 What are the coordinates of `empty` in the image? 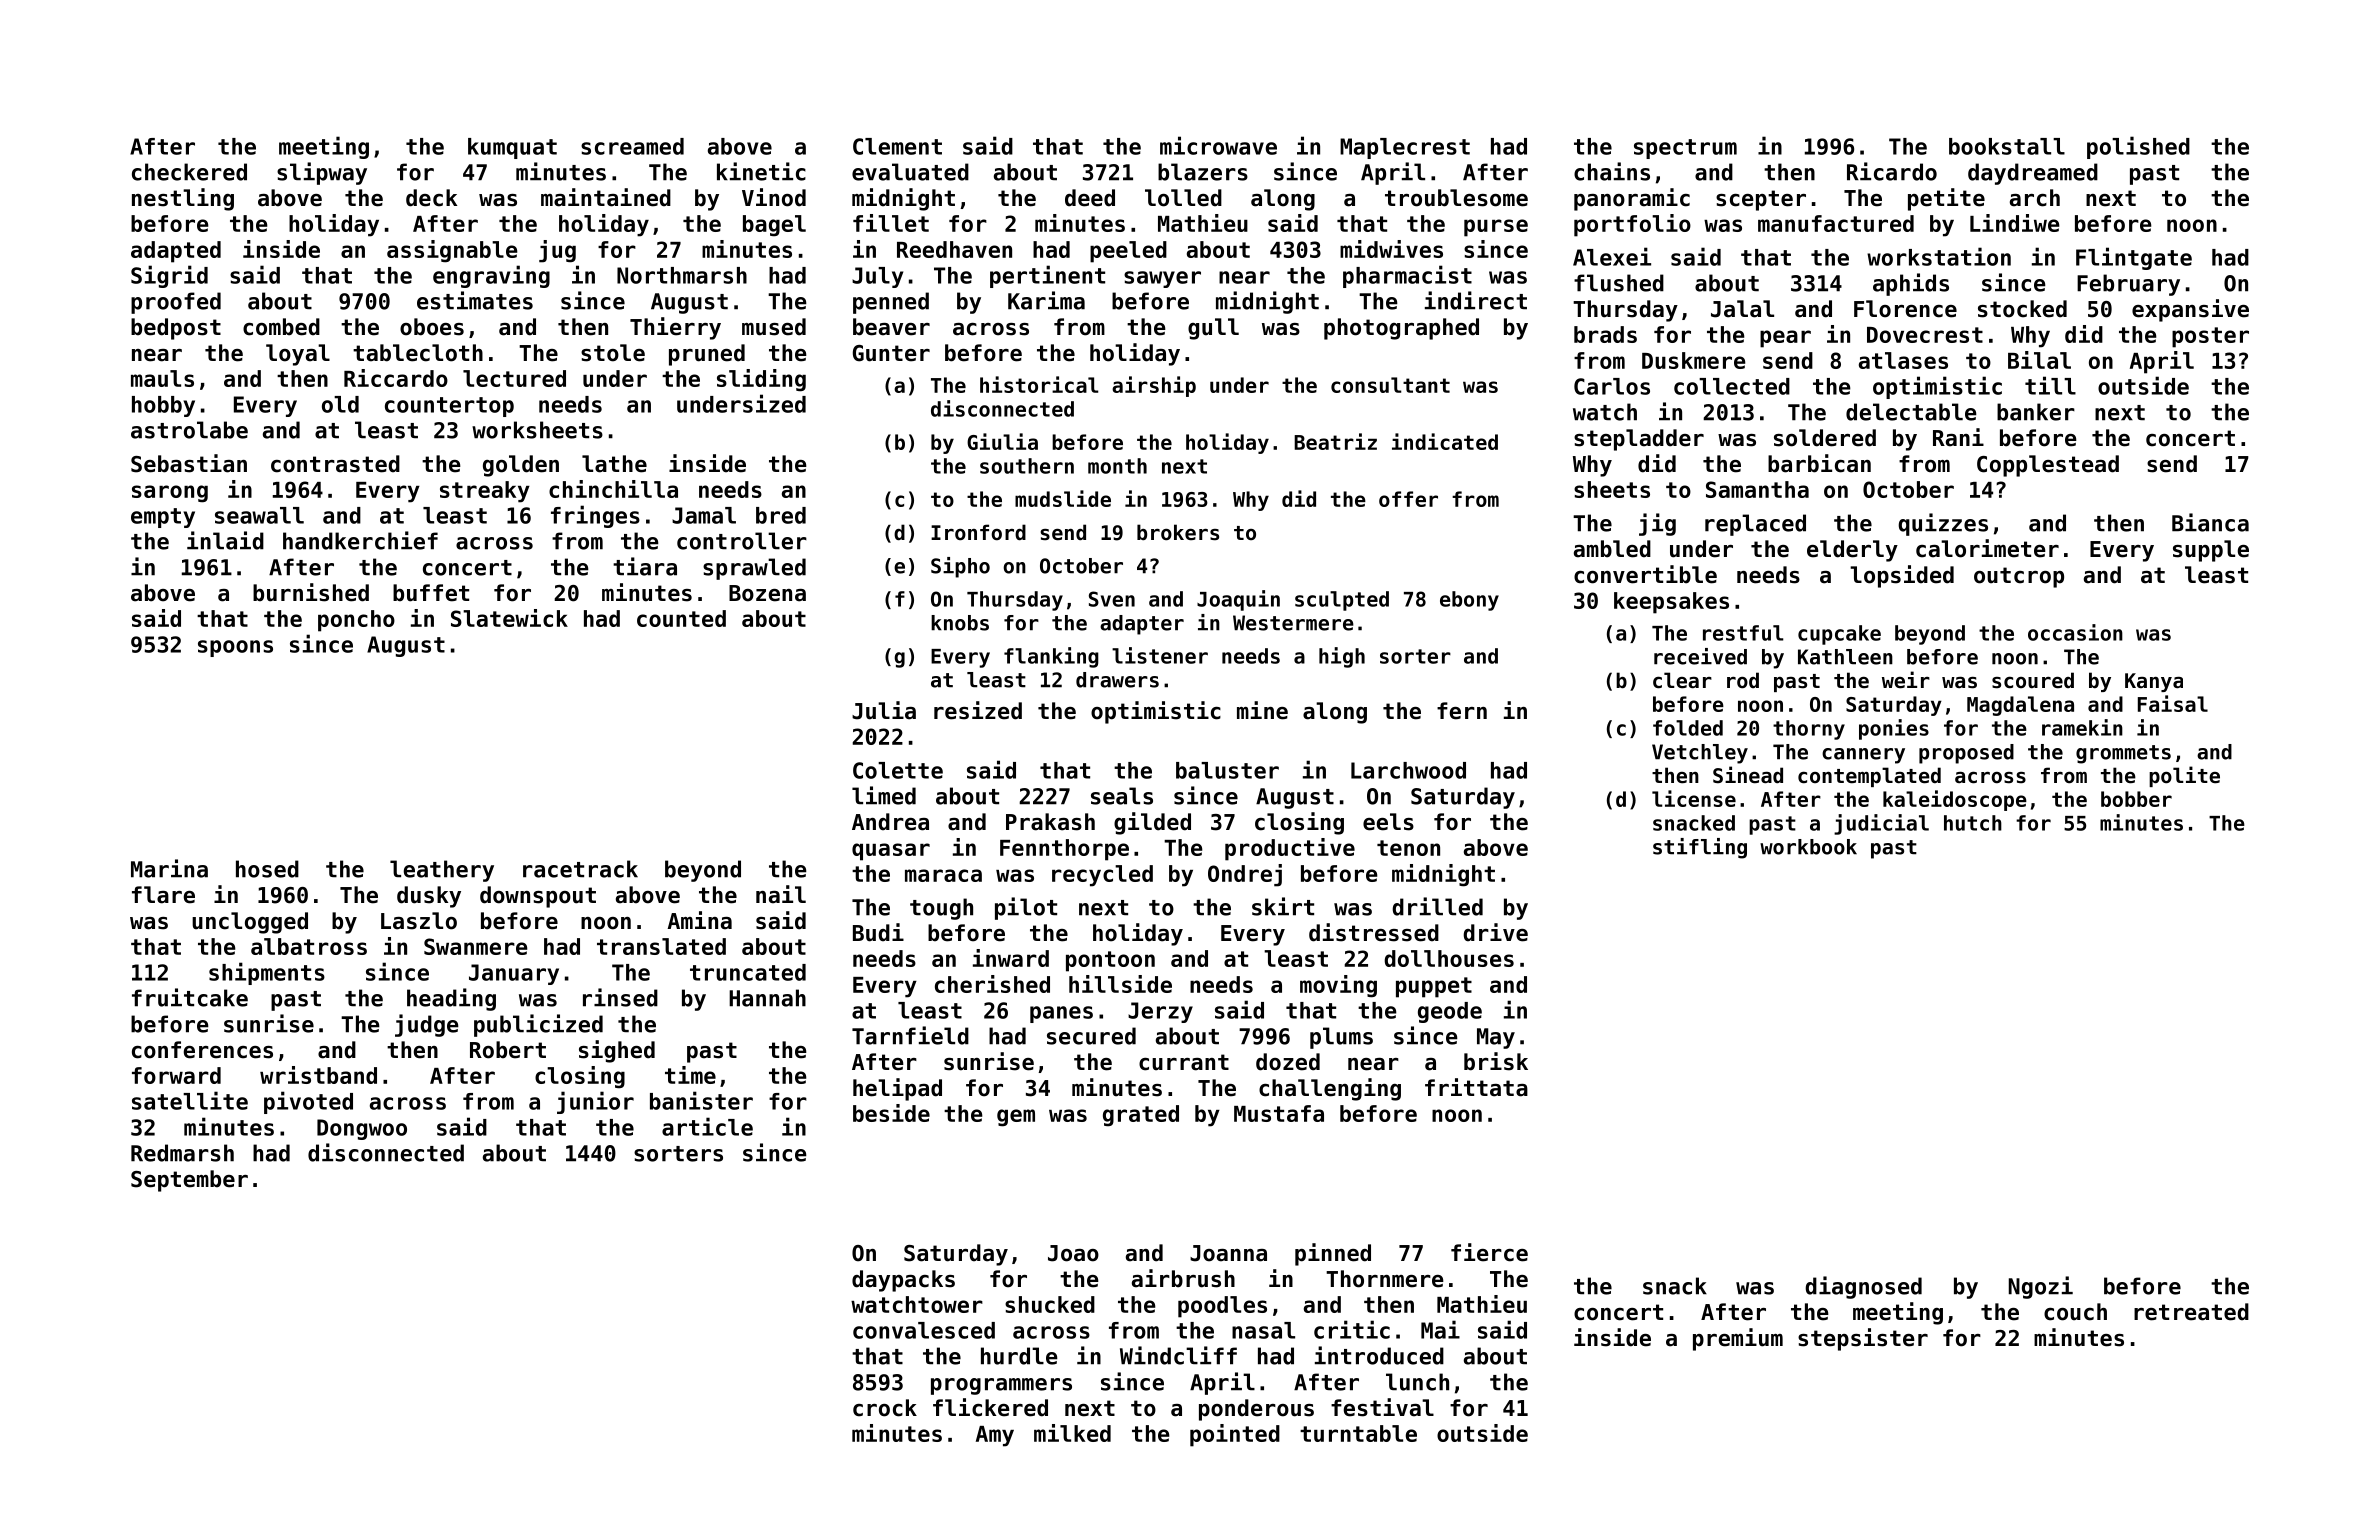 It's located at (163, 518).
